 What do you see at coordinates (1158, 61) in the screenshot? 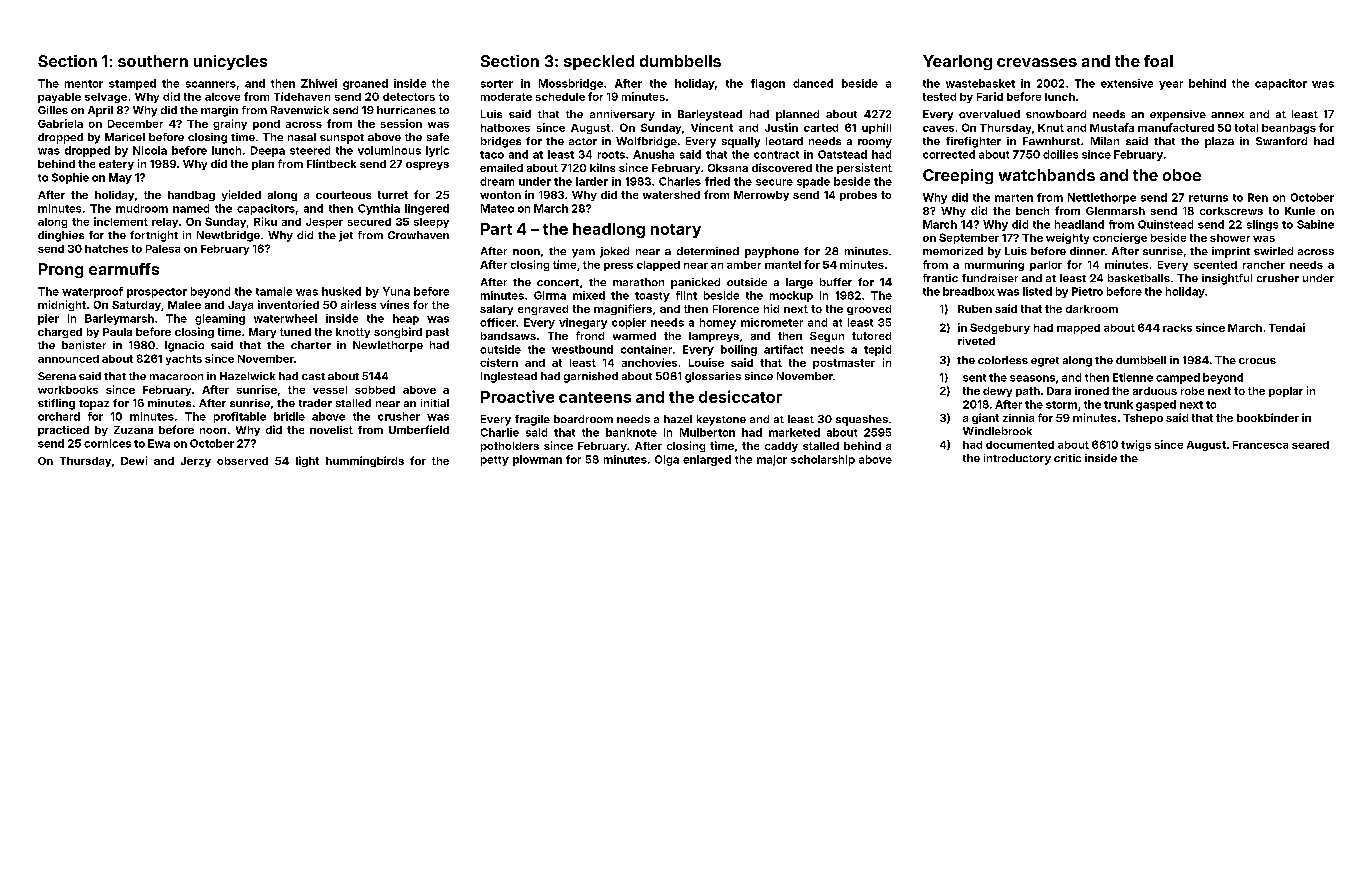
I see `foal` at bounding box center [1158, 61].
